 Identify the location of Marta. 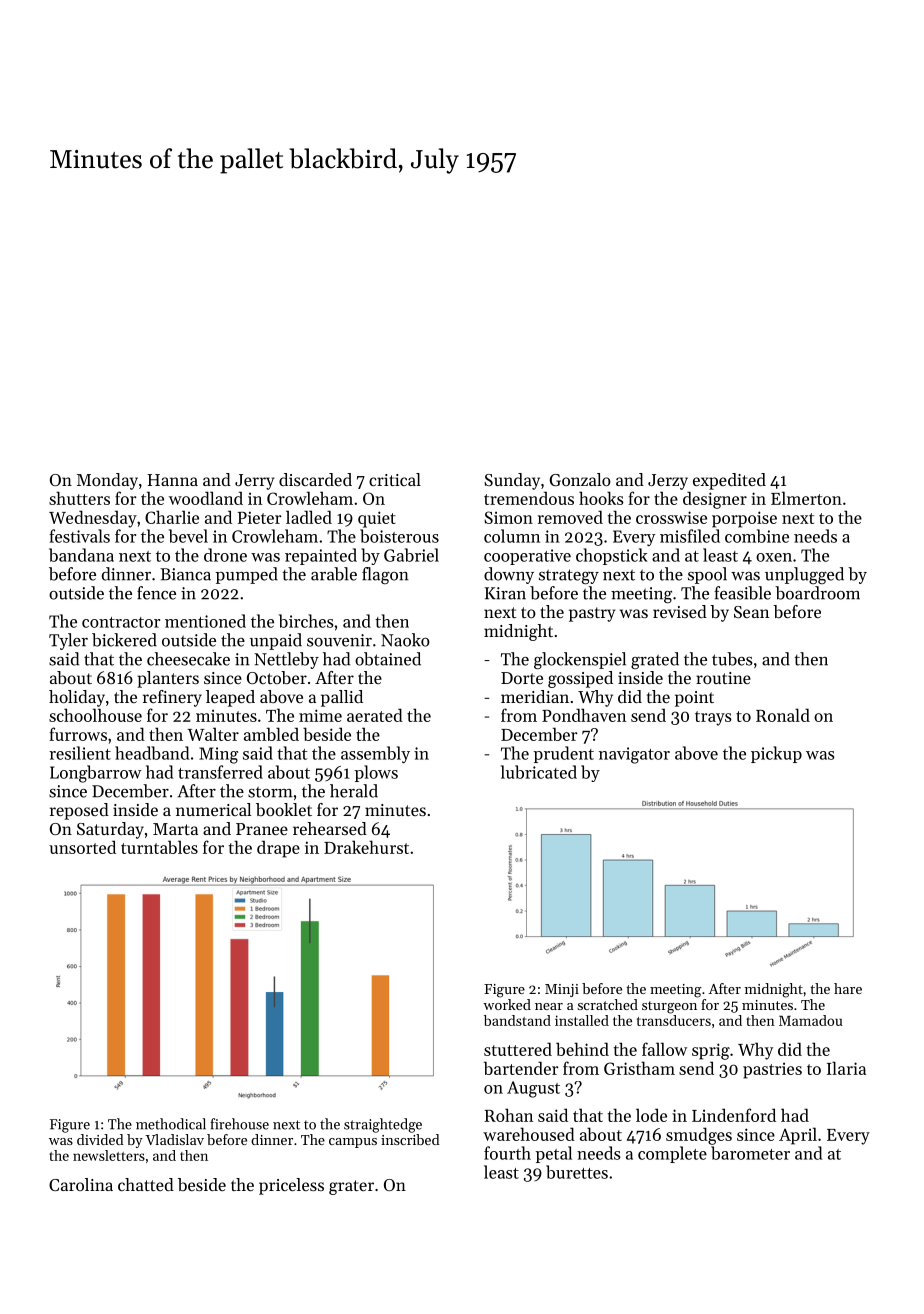
(175, 829).
